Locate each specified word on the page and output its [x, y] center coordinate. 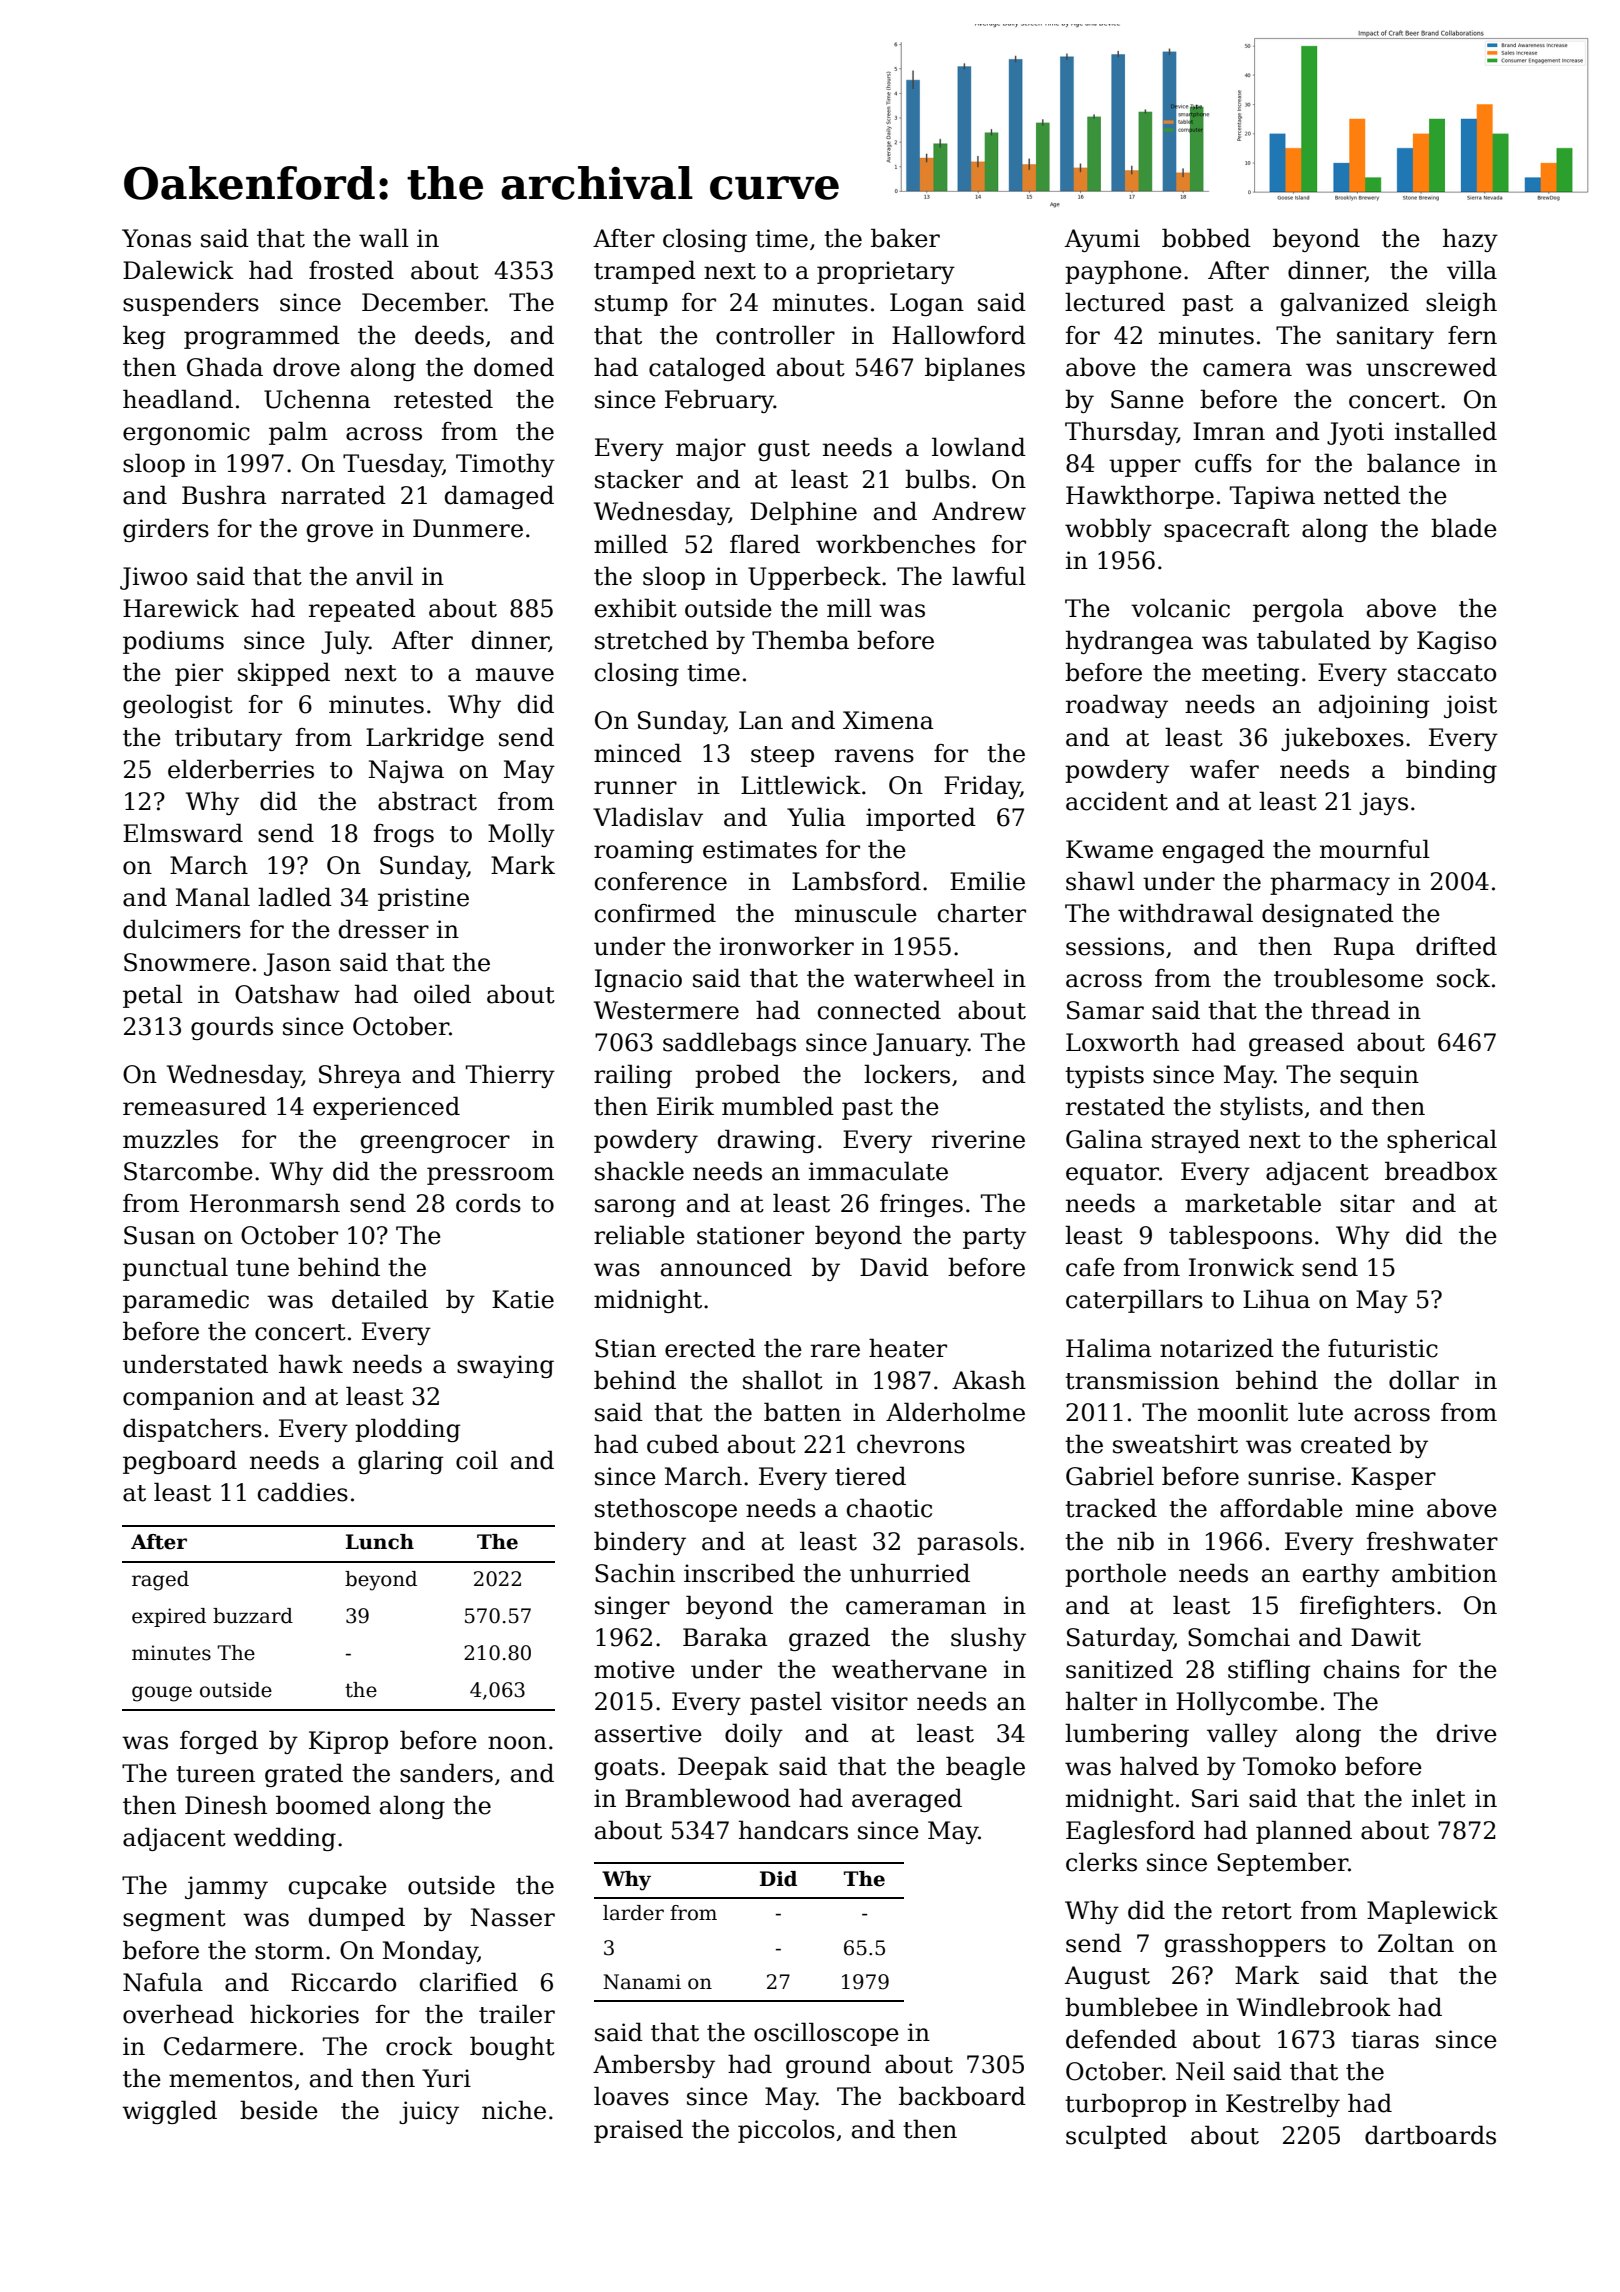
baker [905, 238]
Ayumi [1102, 240]
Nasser [512, 1917]
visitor [869, 1701]
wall [384, 238]
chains [1362, 1669]
